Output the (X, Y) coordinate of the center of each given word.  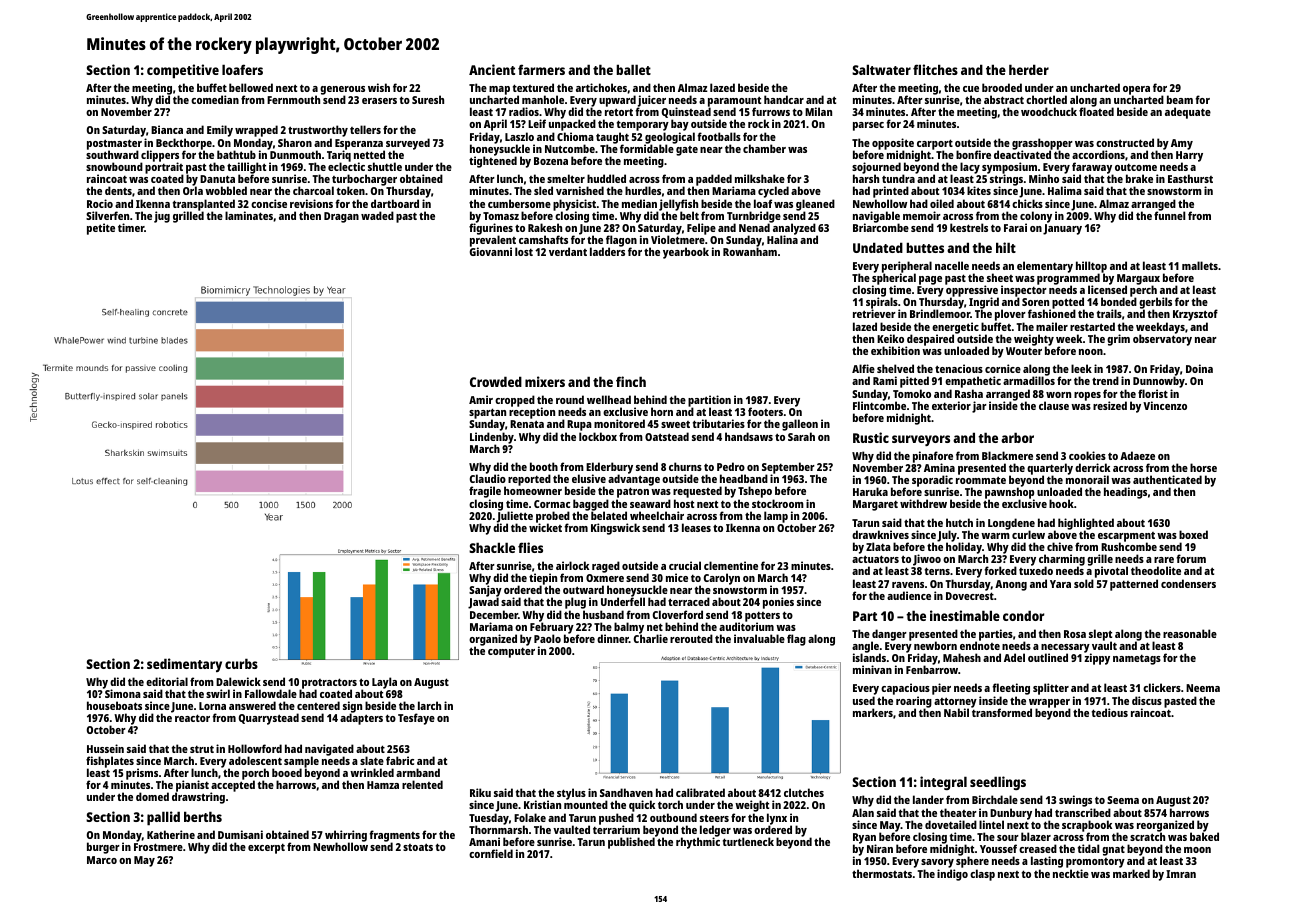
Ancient (492, 69)
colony (1036, 217)
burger (103, 848)
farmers (541, 69)
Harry (1189, 157)
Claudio (488, 479)
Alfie (863, 368)
